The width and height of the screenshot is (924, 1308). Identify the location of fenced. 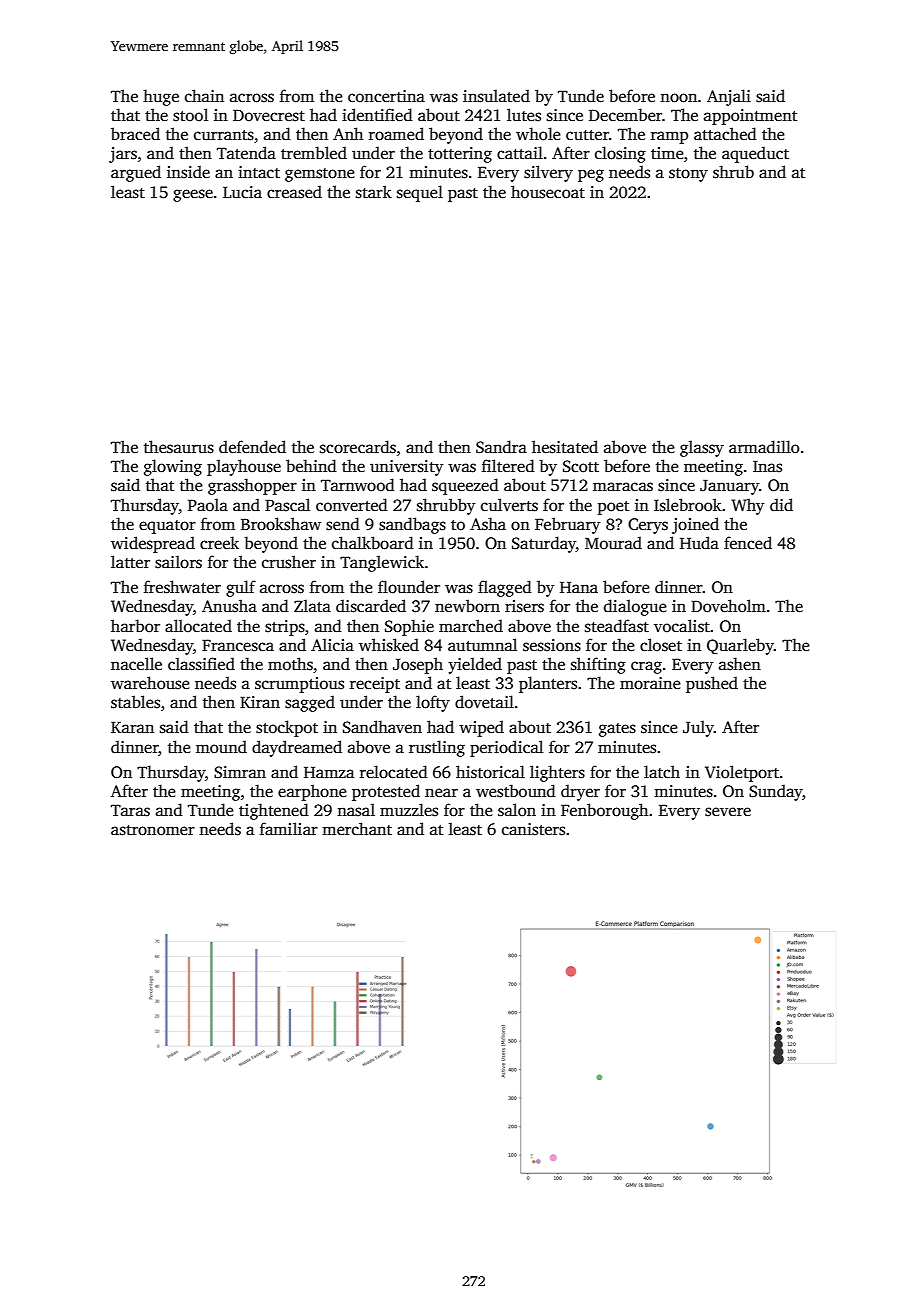
(748, 543).
